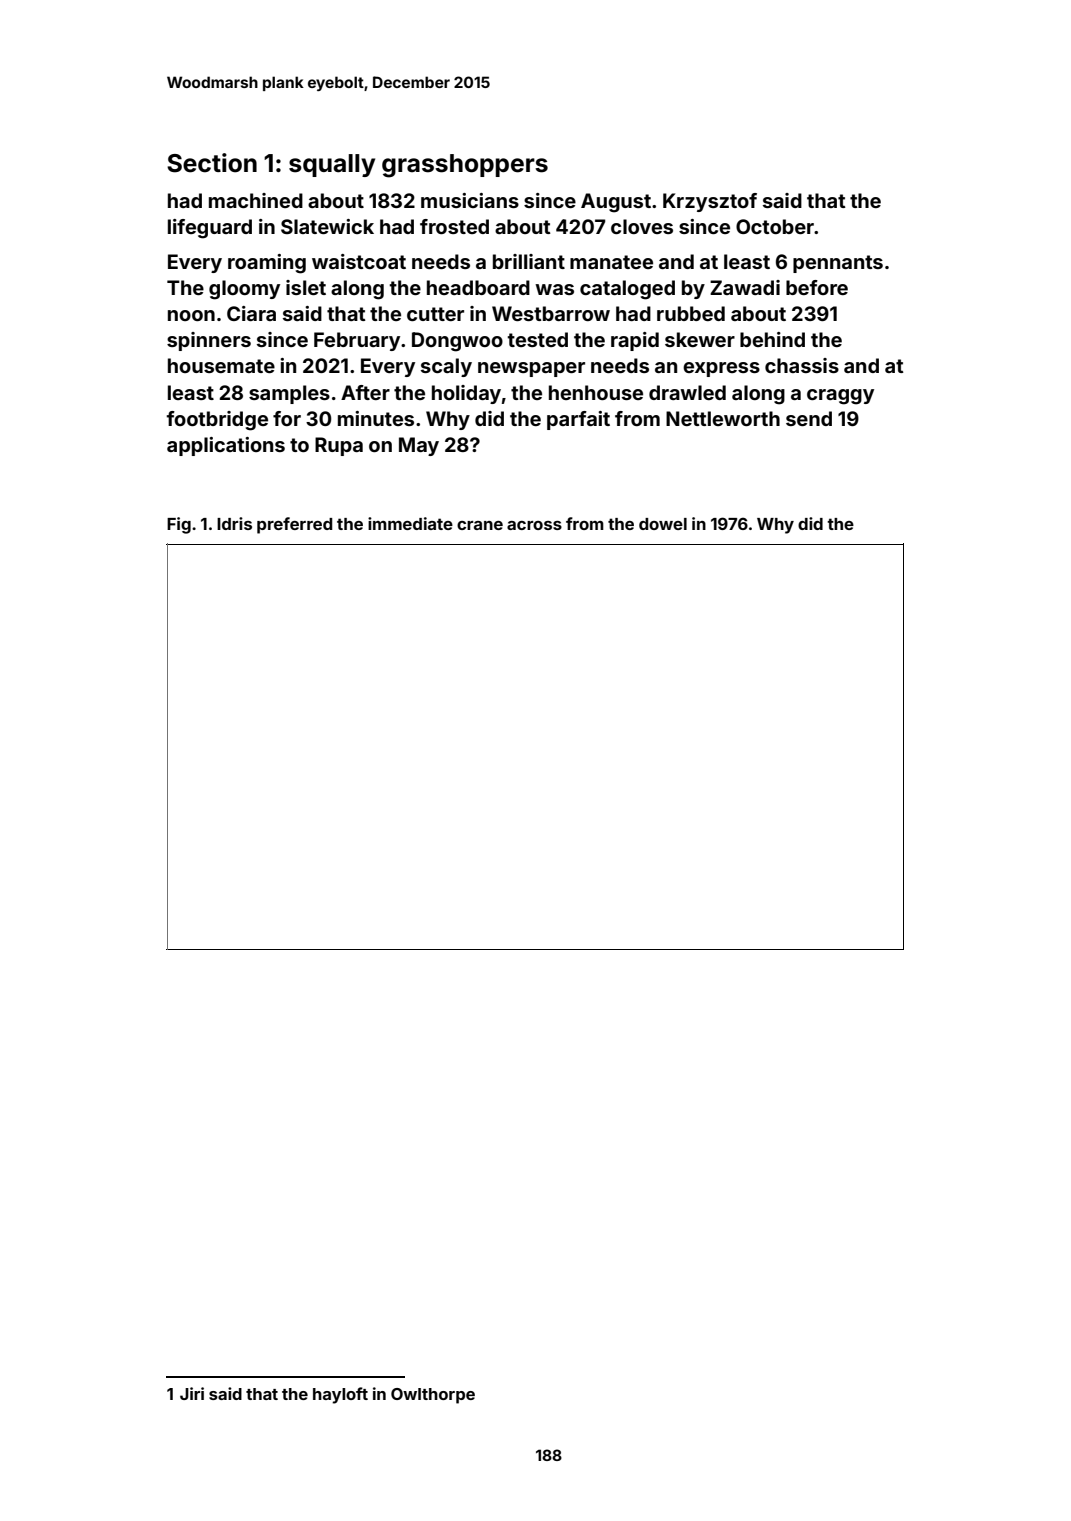  Describe the element at coordinates (410, 523) in the page. I see `immediate` at that location.
